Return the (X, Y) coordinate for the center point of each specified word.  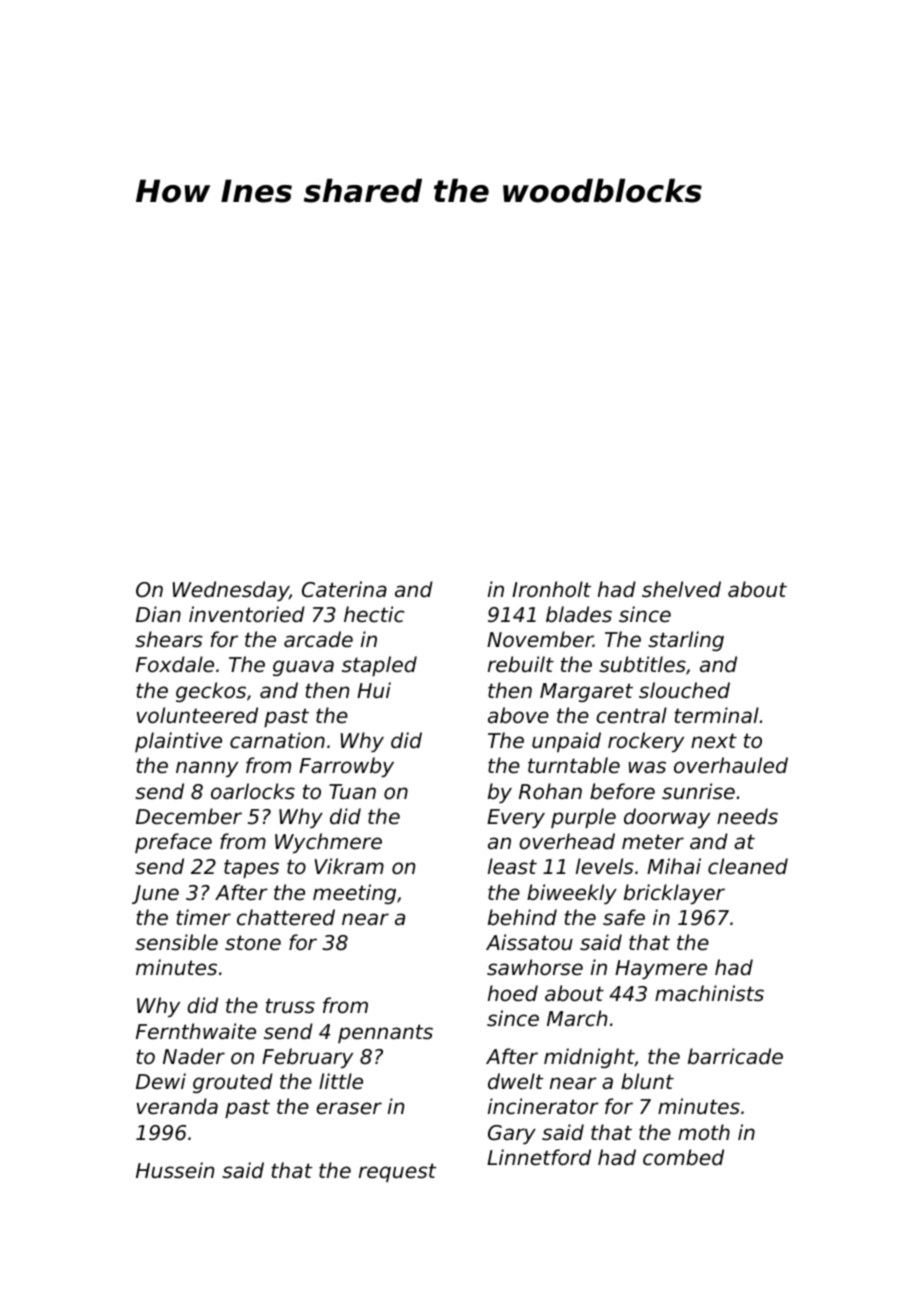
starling (686, 641)
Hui (374, 690)
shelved (681, 589)
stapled (379, 666)
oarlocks (253, 791)
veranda (177, 1106)
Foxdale (175, 664)
